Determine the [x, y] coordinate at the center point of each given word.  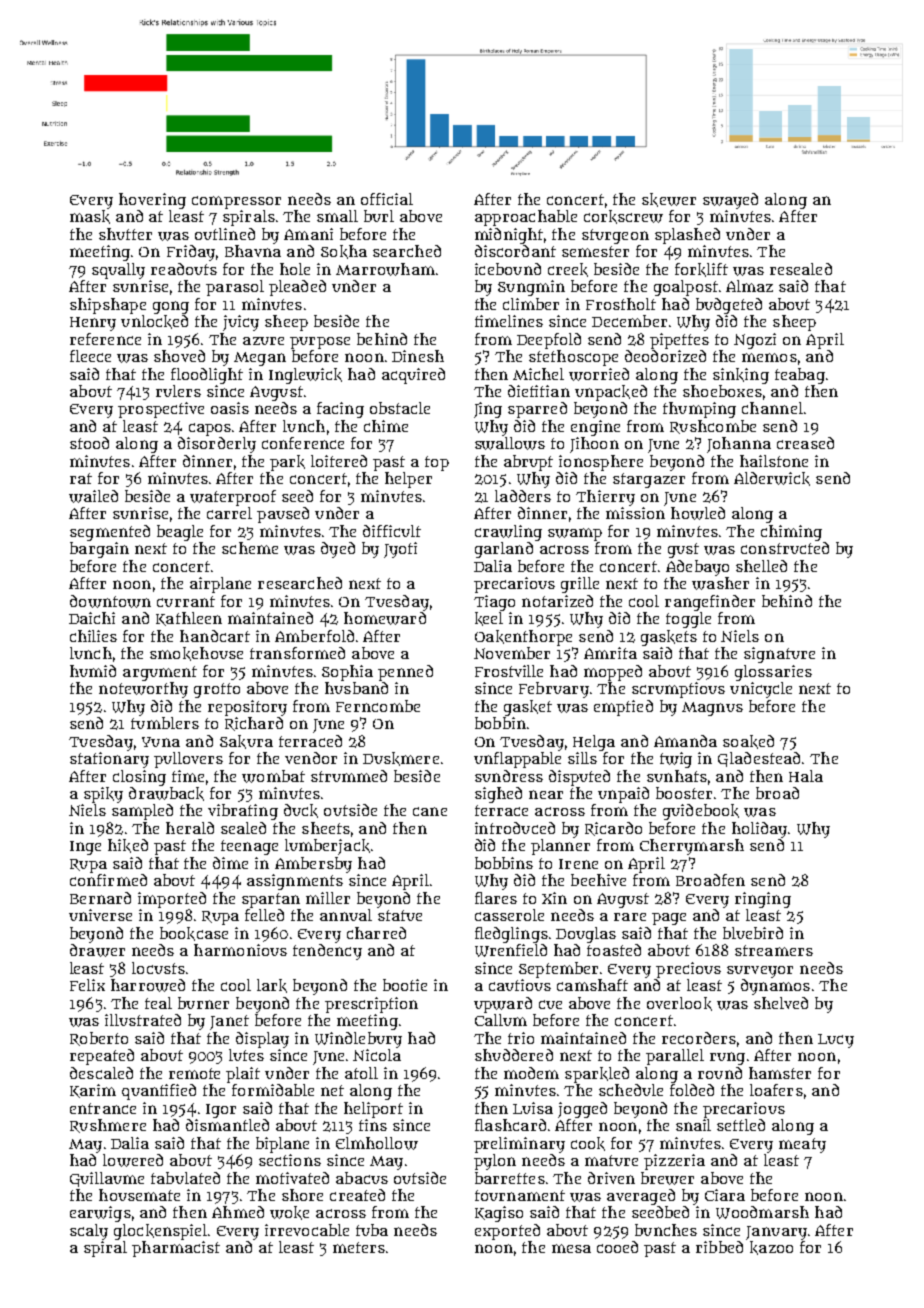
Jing [488, 410]
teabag [800, 376]
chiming [791, 533]
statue [400, 915]
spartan [271, 900]
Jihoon [594, 445]
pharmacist [176, 1249]
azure [263, 341]
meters [359, 1247]
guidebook [701, 812]
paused [283, 515]
